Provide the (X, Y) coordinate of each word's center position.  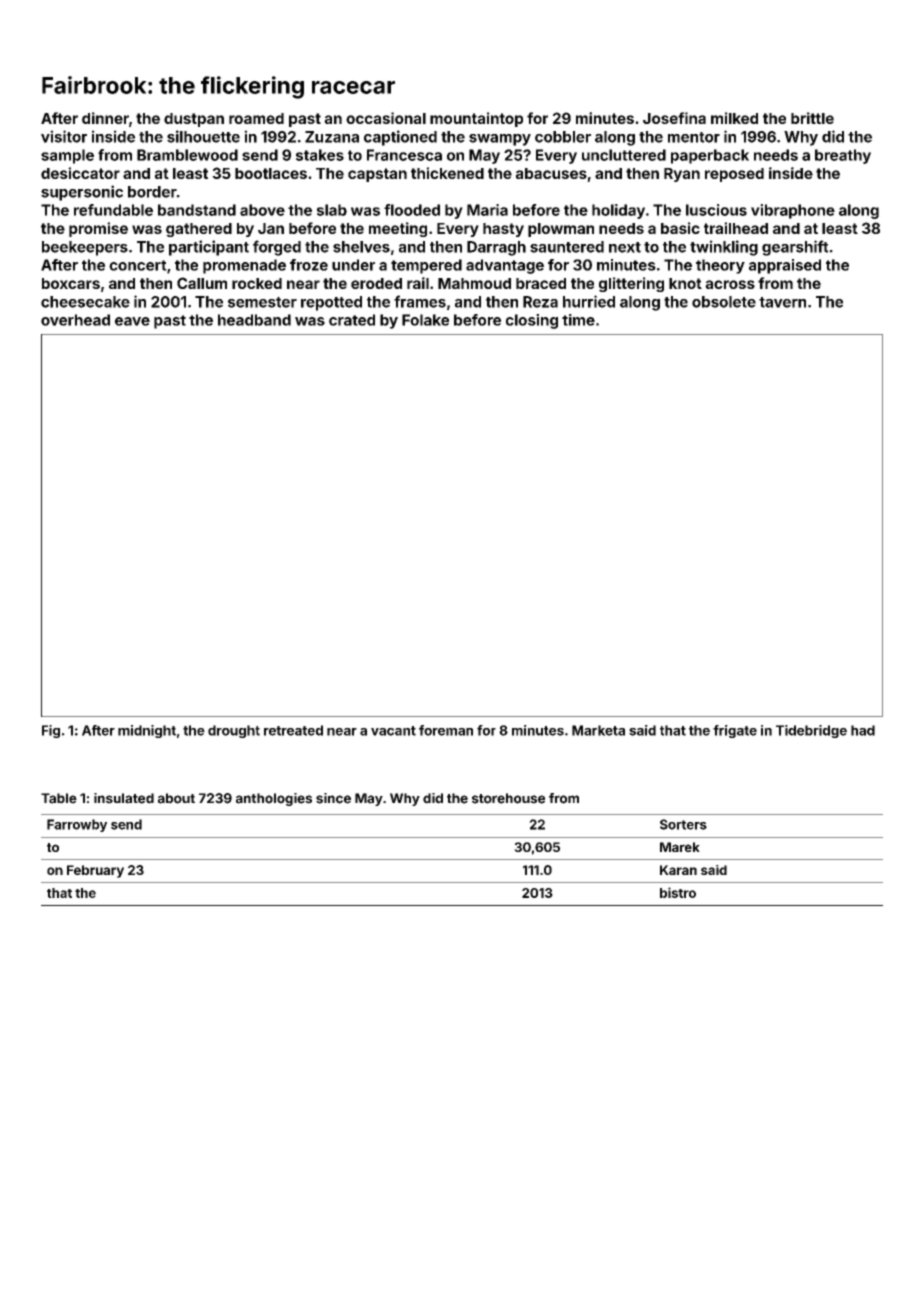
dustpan (194, 120)
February (95, 871)
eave (132, 321)
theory (720, 266)
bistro (678, 892)
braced (541, 283)
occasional (386, 118)
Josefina (674, 118)
